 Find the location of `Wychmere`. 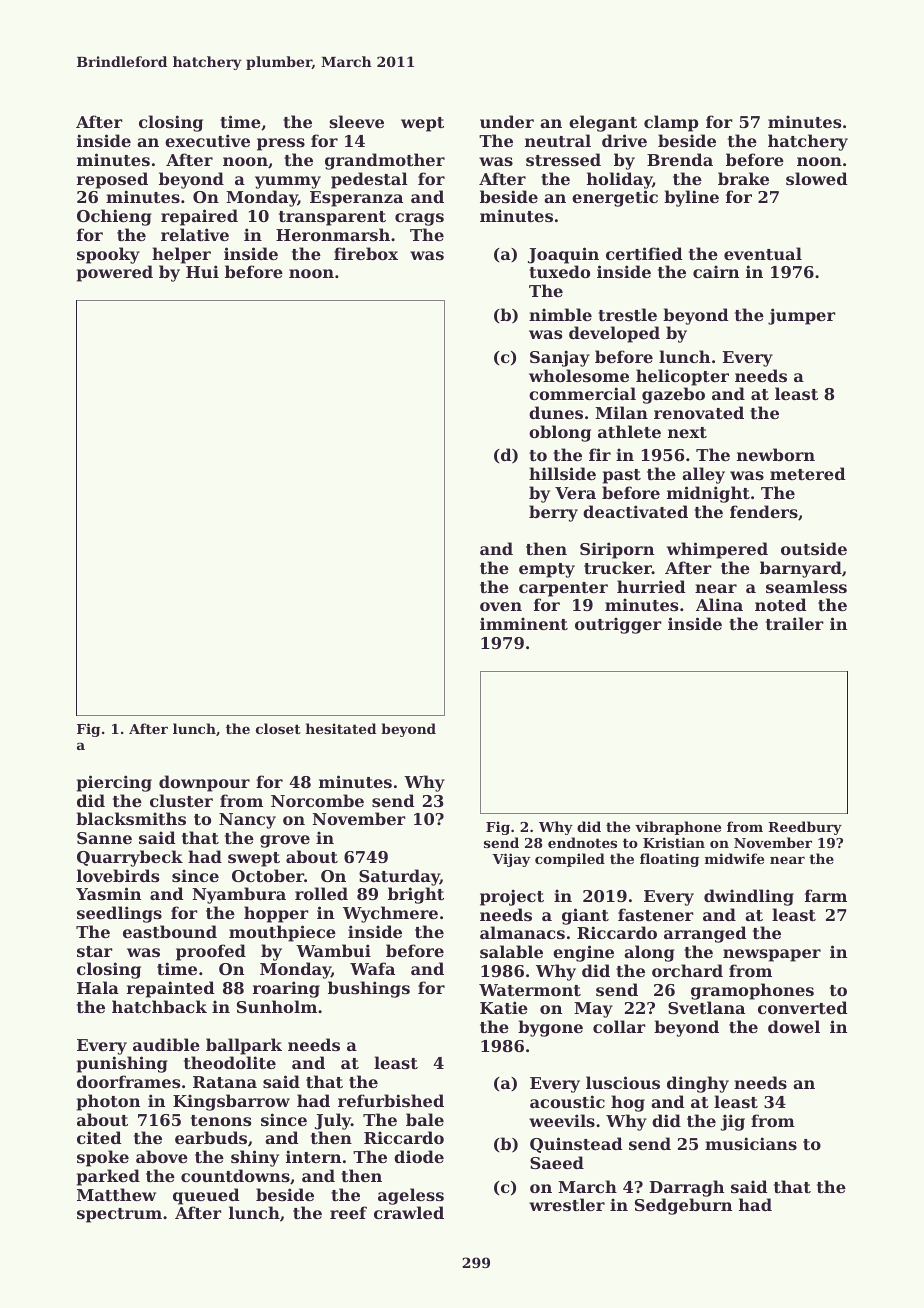

Wychmere is located at coordinates (390, 914).
